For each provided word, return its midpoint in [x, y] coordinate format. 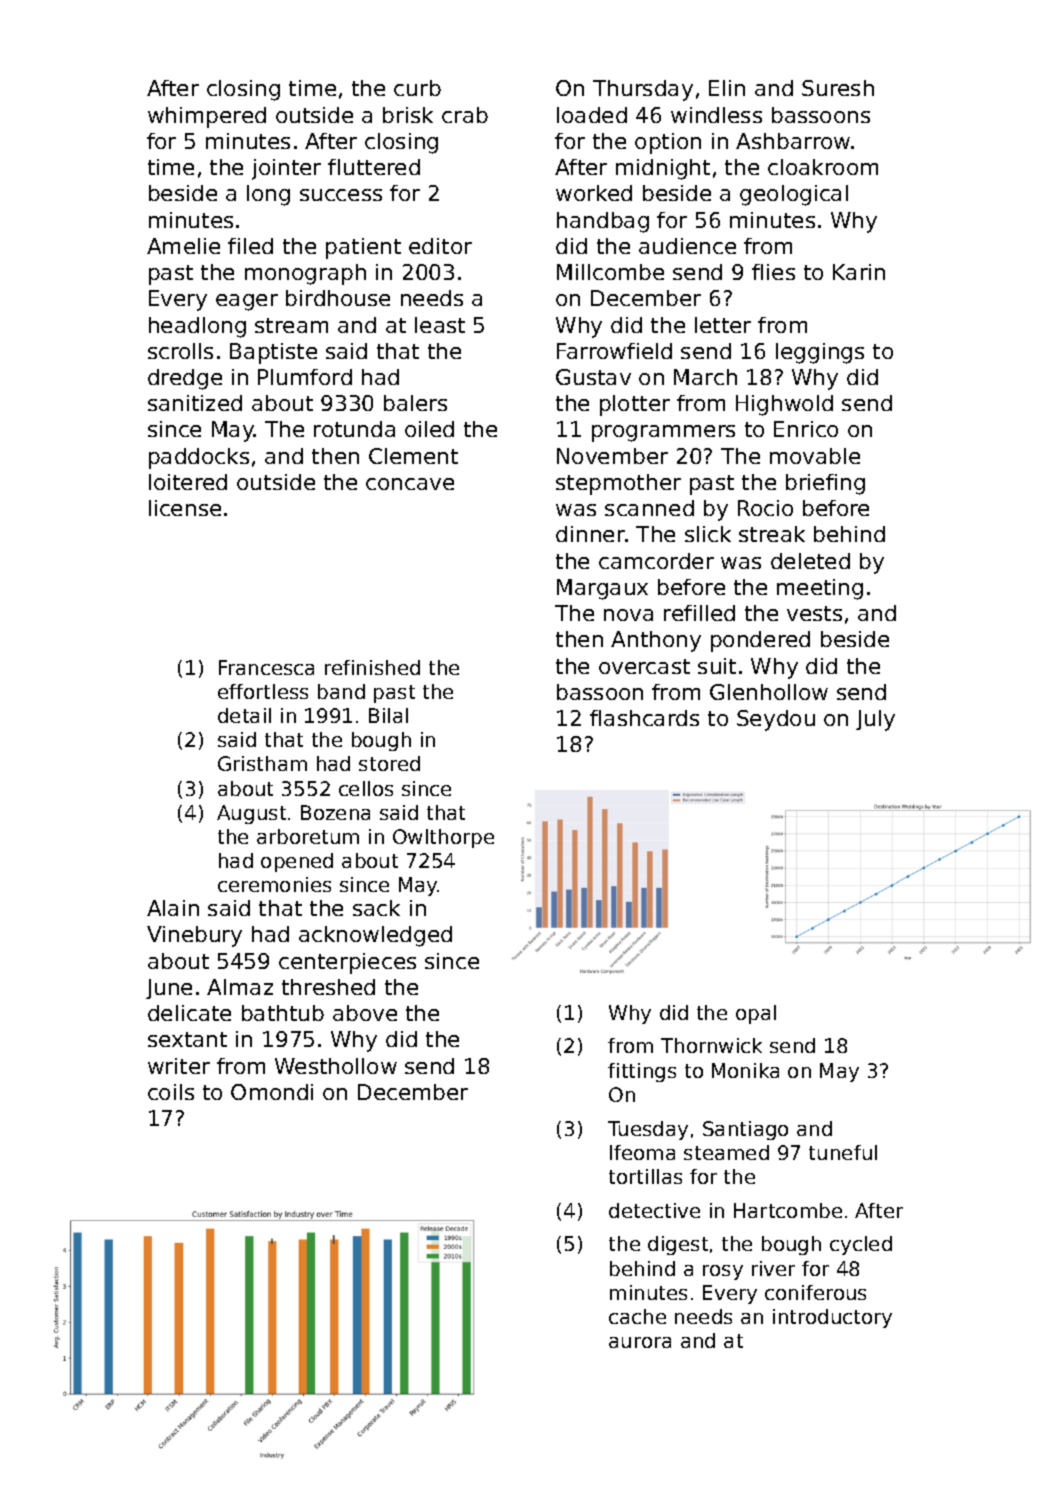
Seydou [776, 720]
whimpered [207, 117]
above [365, 1013]
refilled [699, 613]
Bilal [388, 715]
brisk [408, 115]
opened [297, 862]
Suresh [838, 88]
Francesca [266, 667]
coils [171, 1092]
